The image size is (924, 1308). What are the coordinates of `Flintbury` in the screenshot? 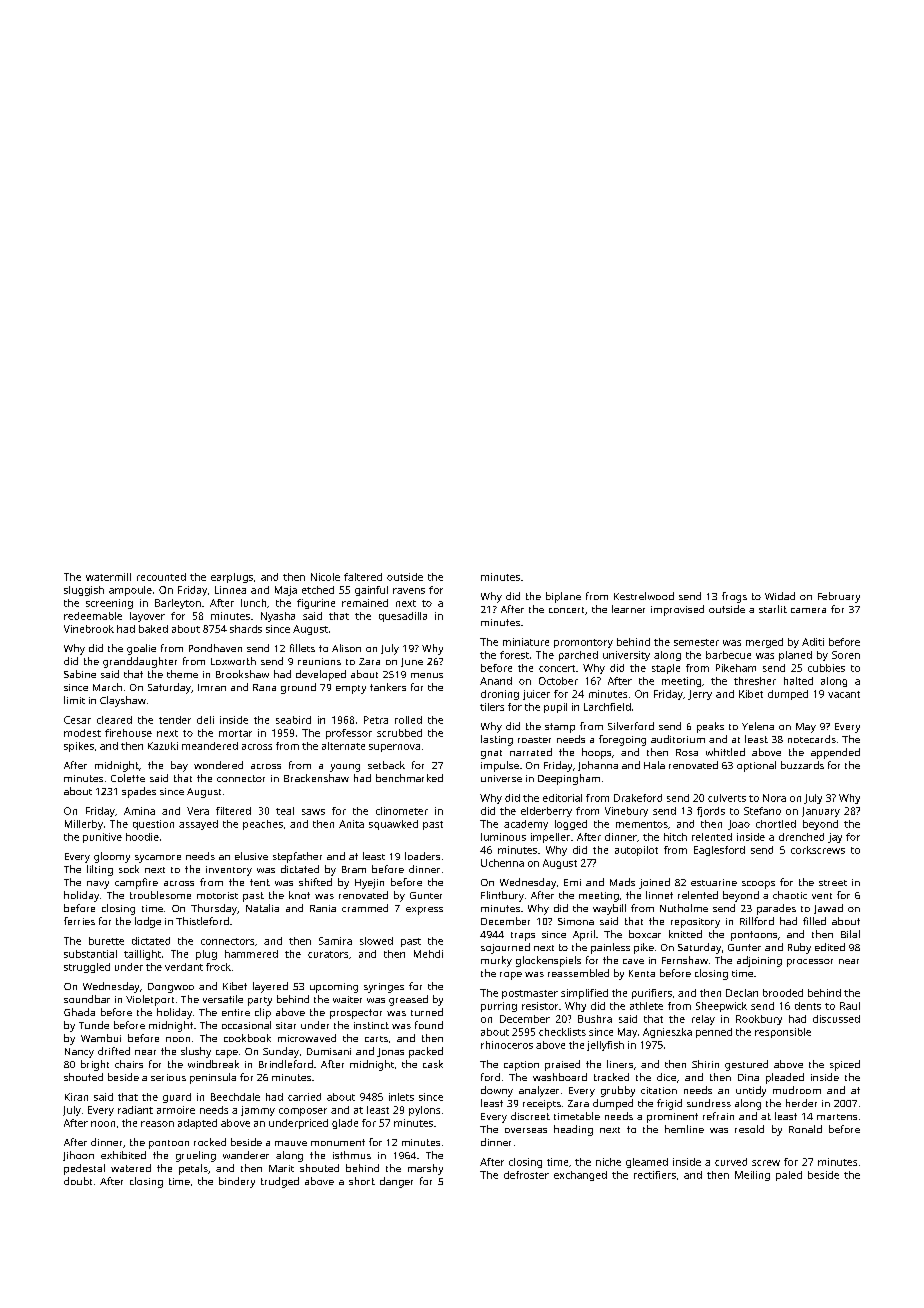 It's located at (502, 896).
